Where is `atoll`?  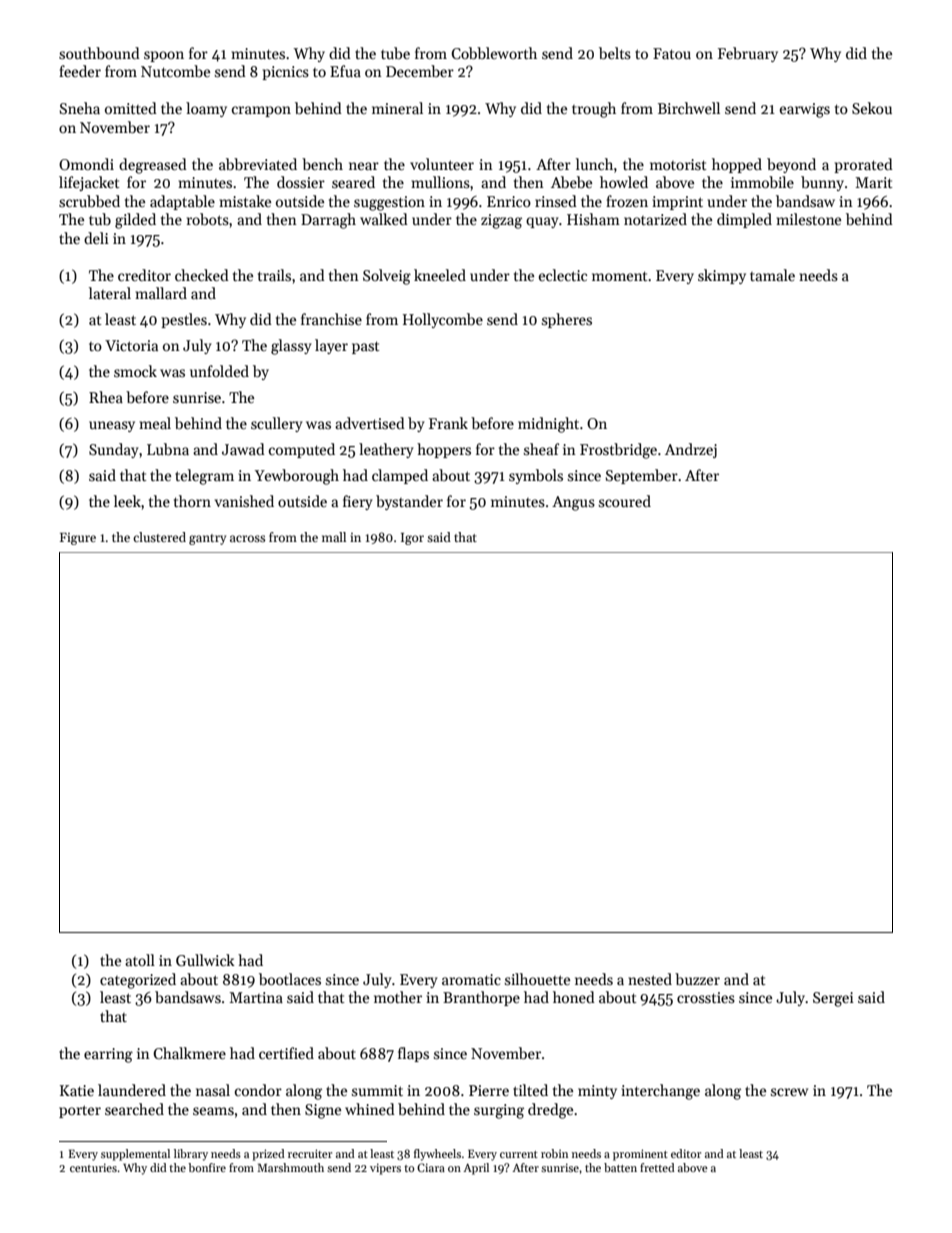
atoll is located at coordinates (140, 960).
